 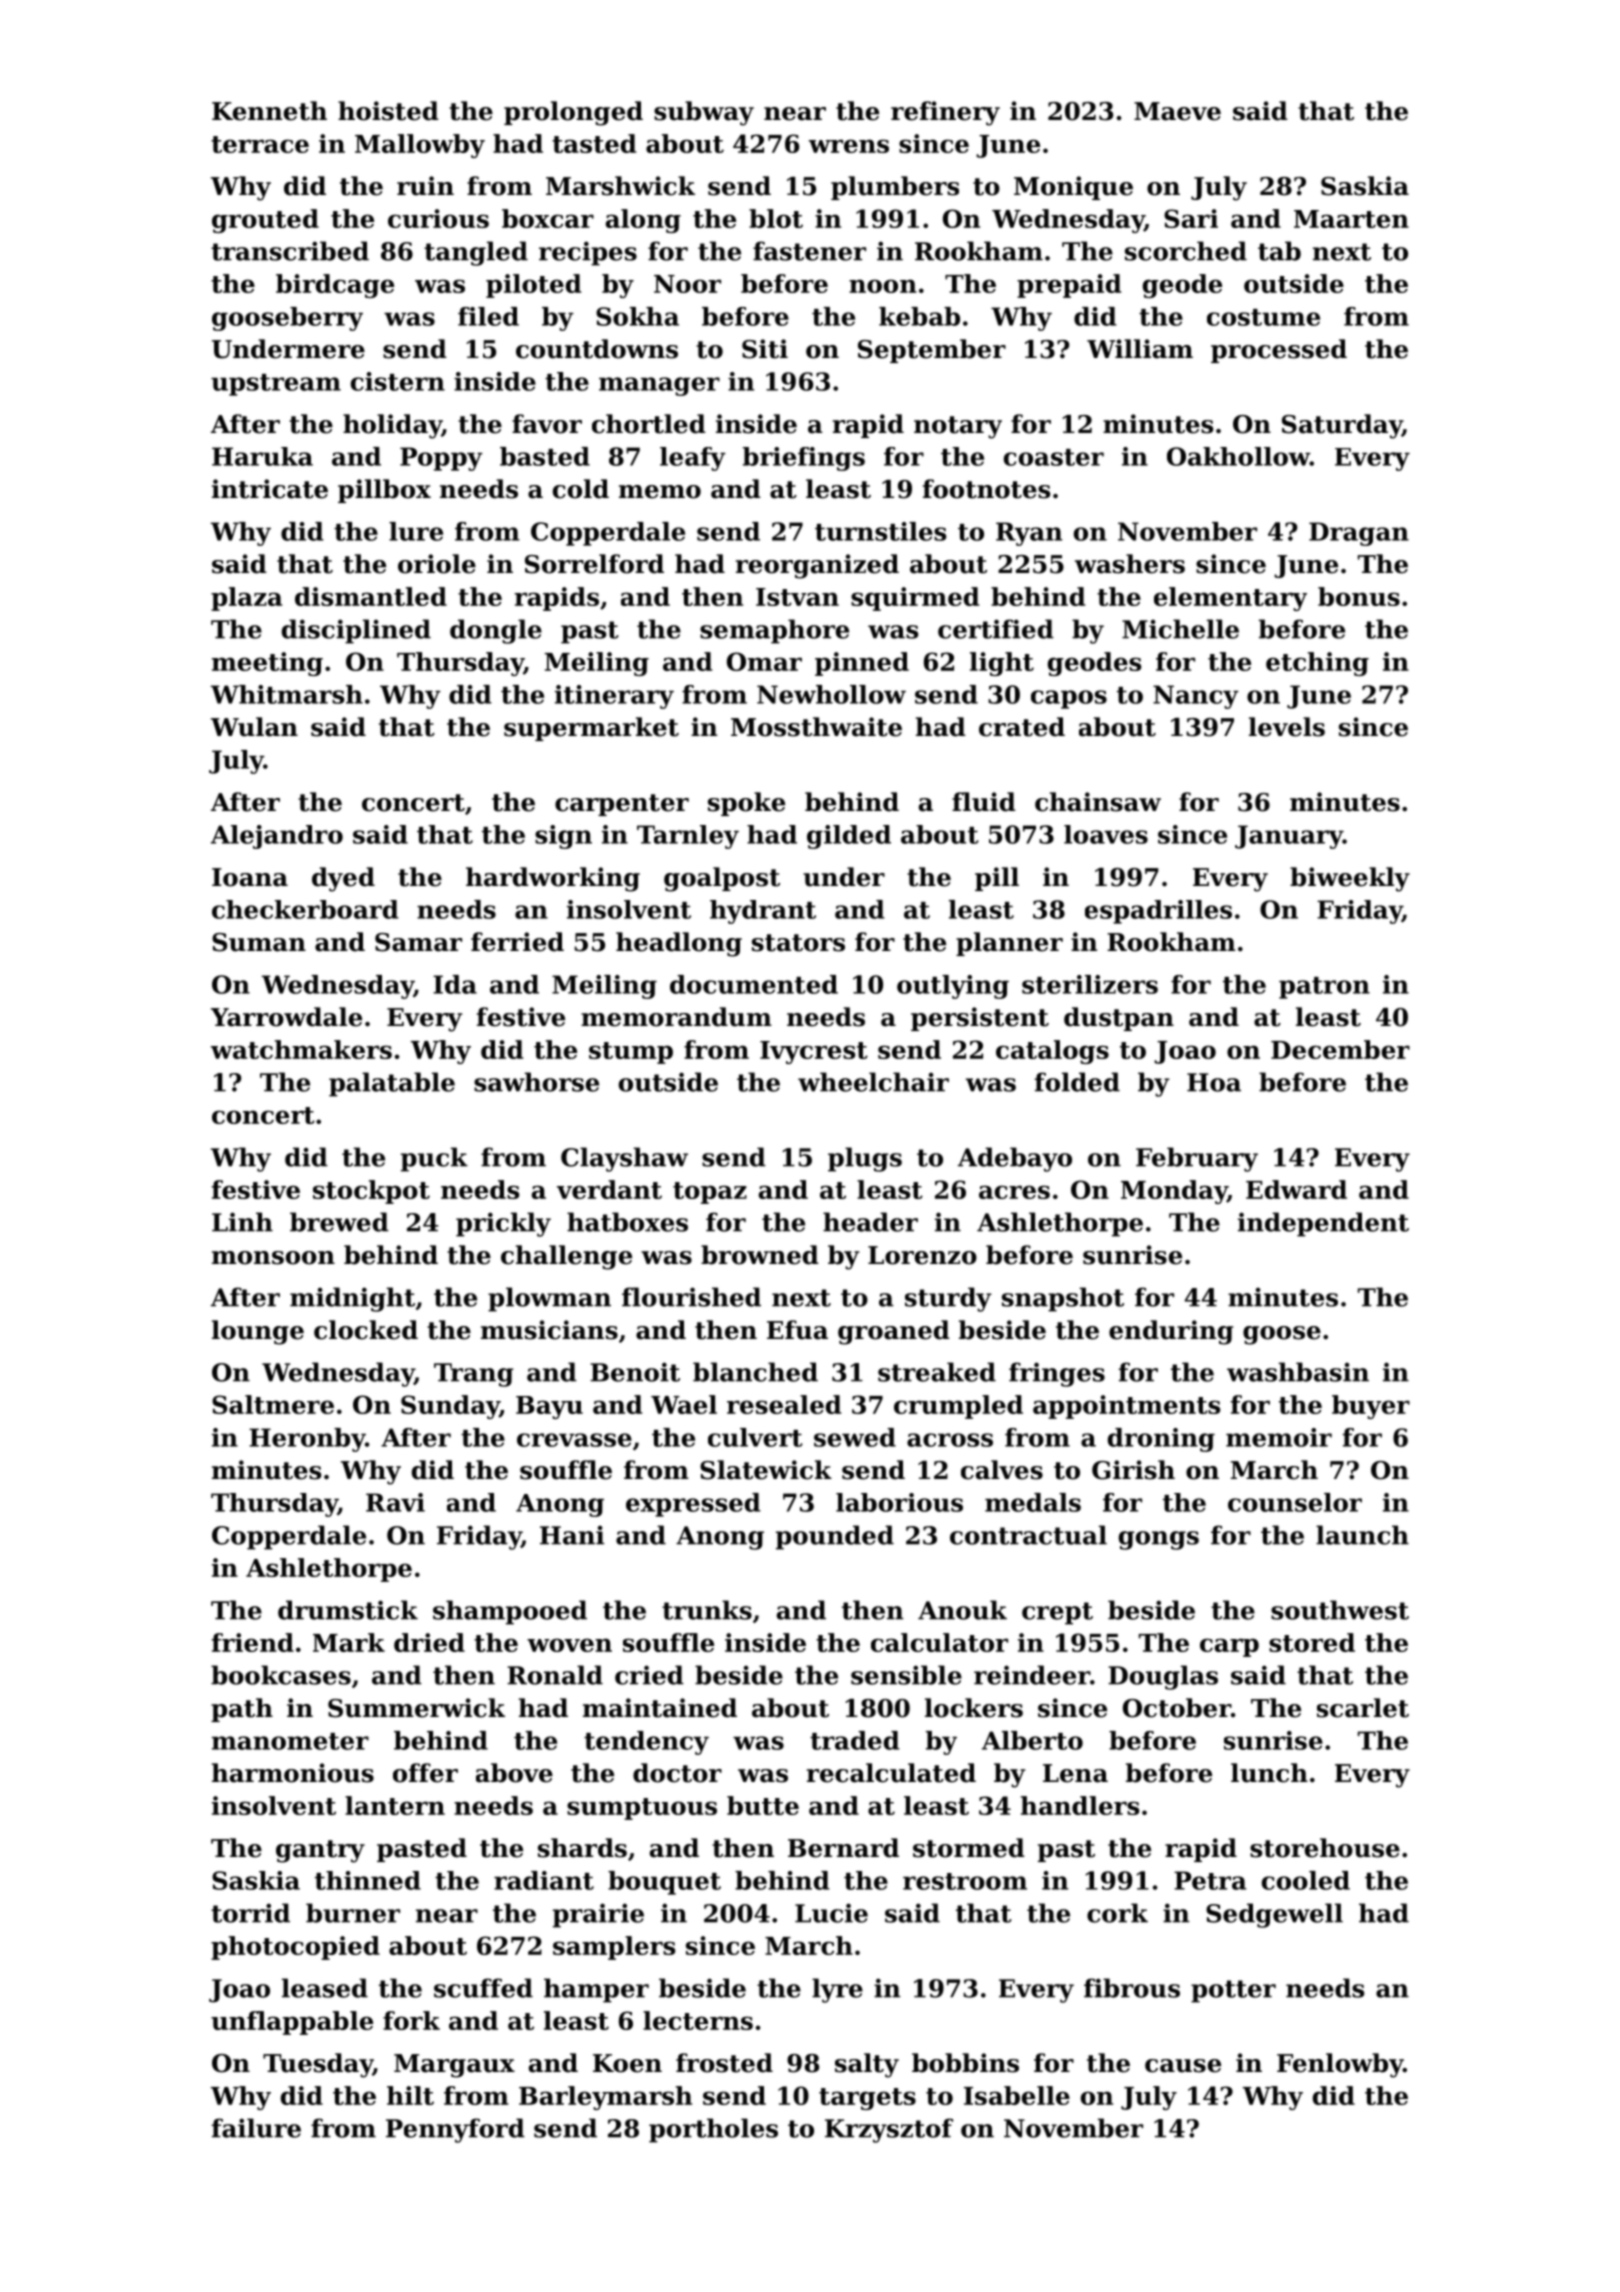 I want to click on sewed, so click(x=855, y=1437).
